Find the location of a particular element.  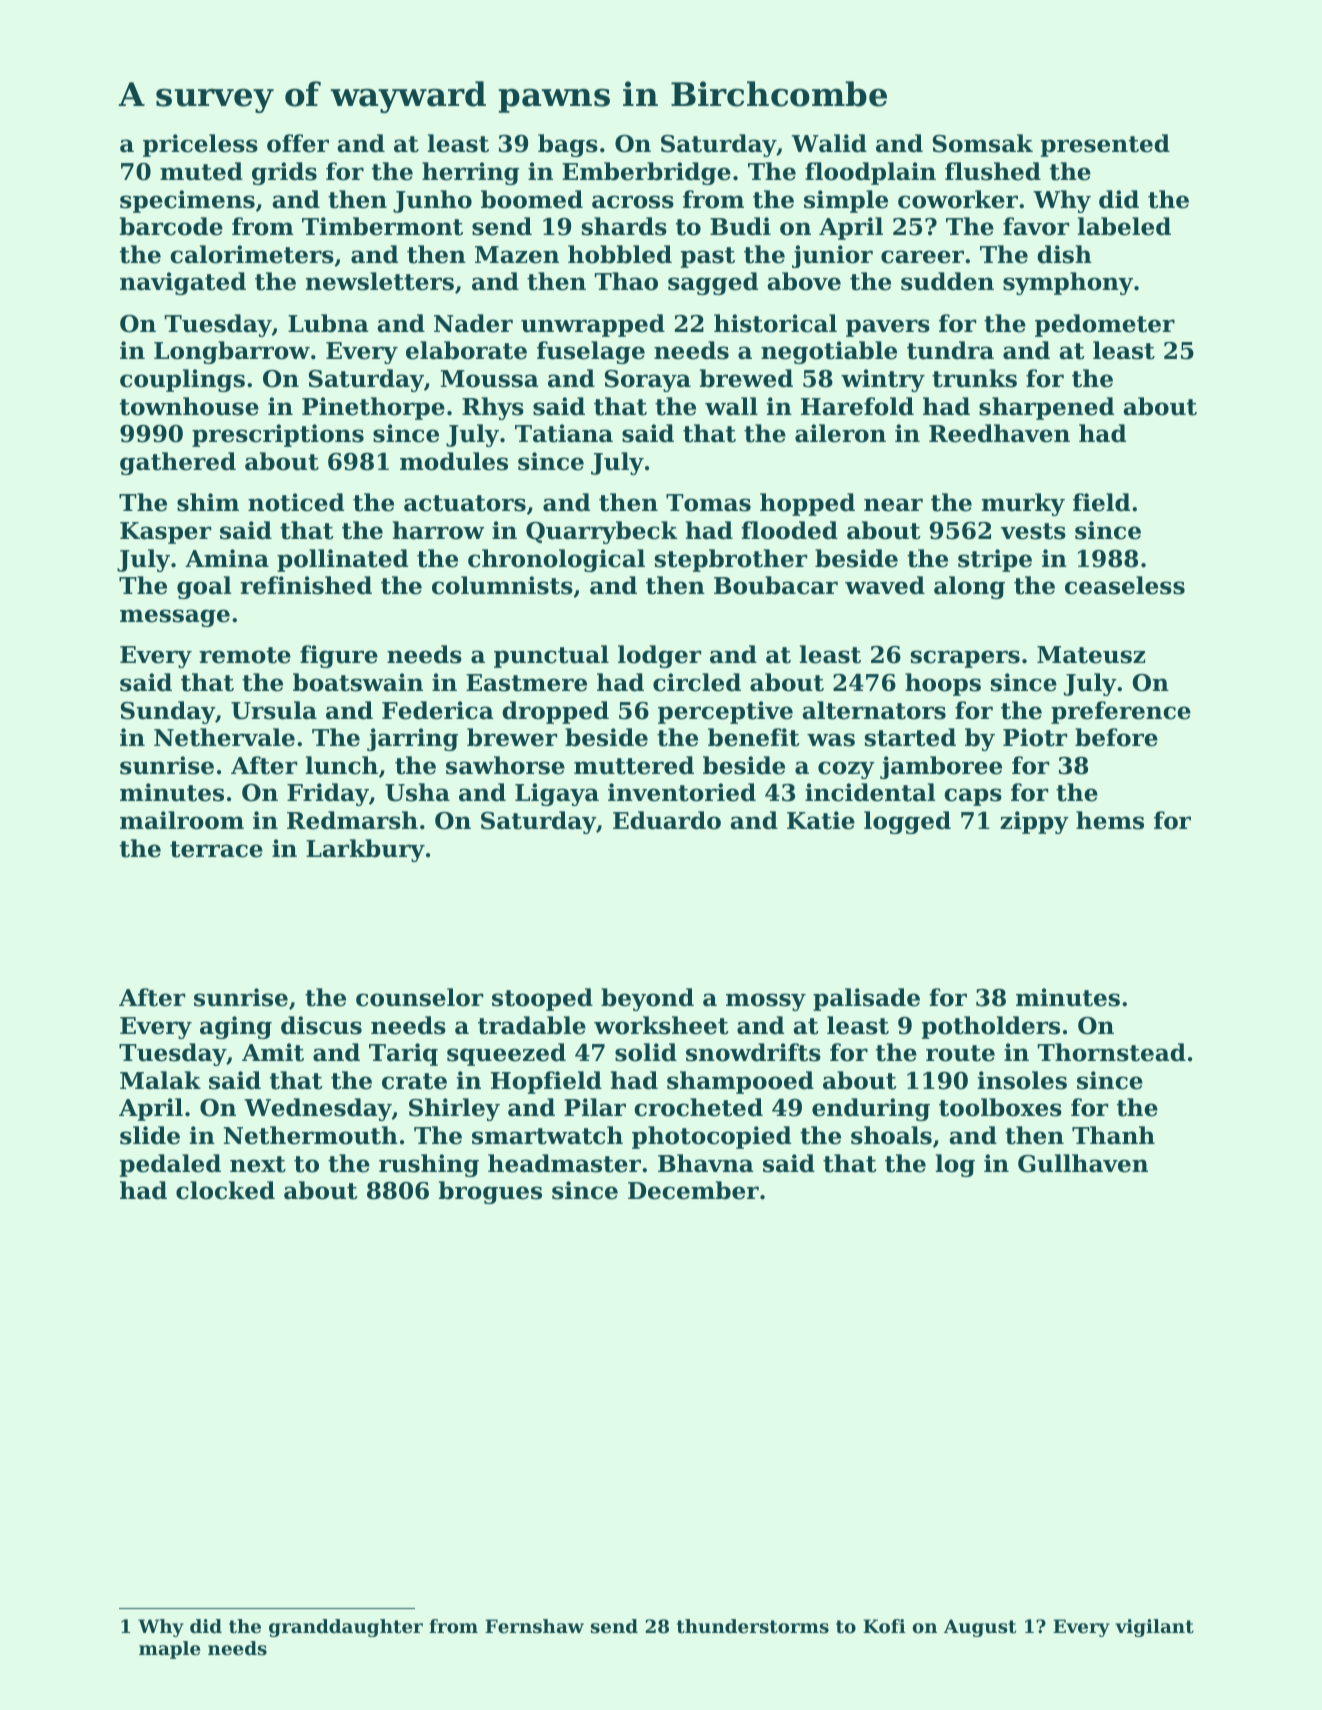

across is located at coordinates (633, 202).
